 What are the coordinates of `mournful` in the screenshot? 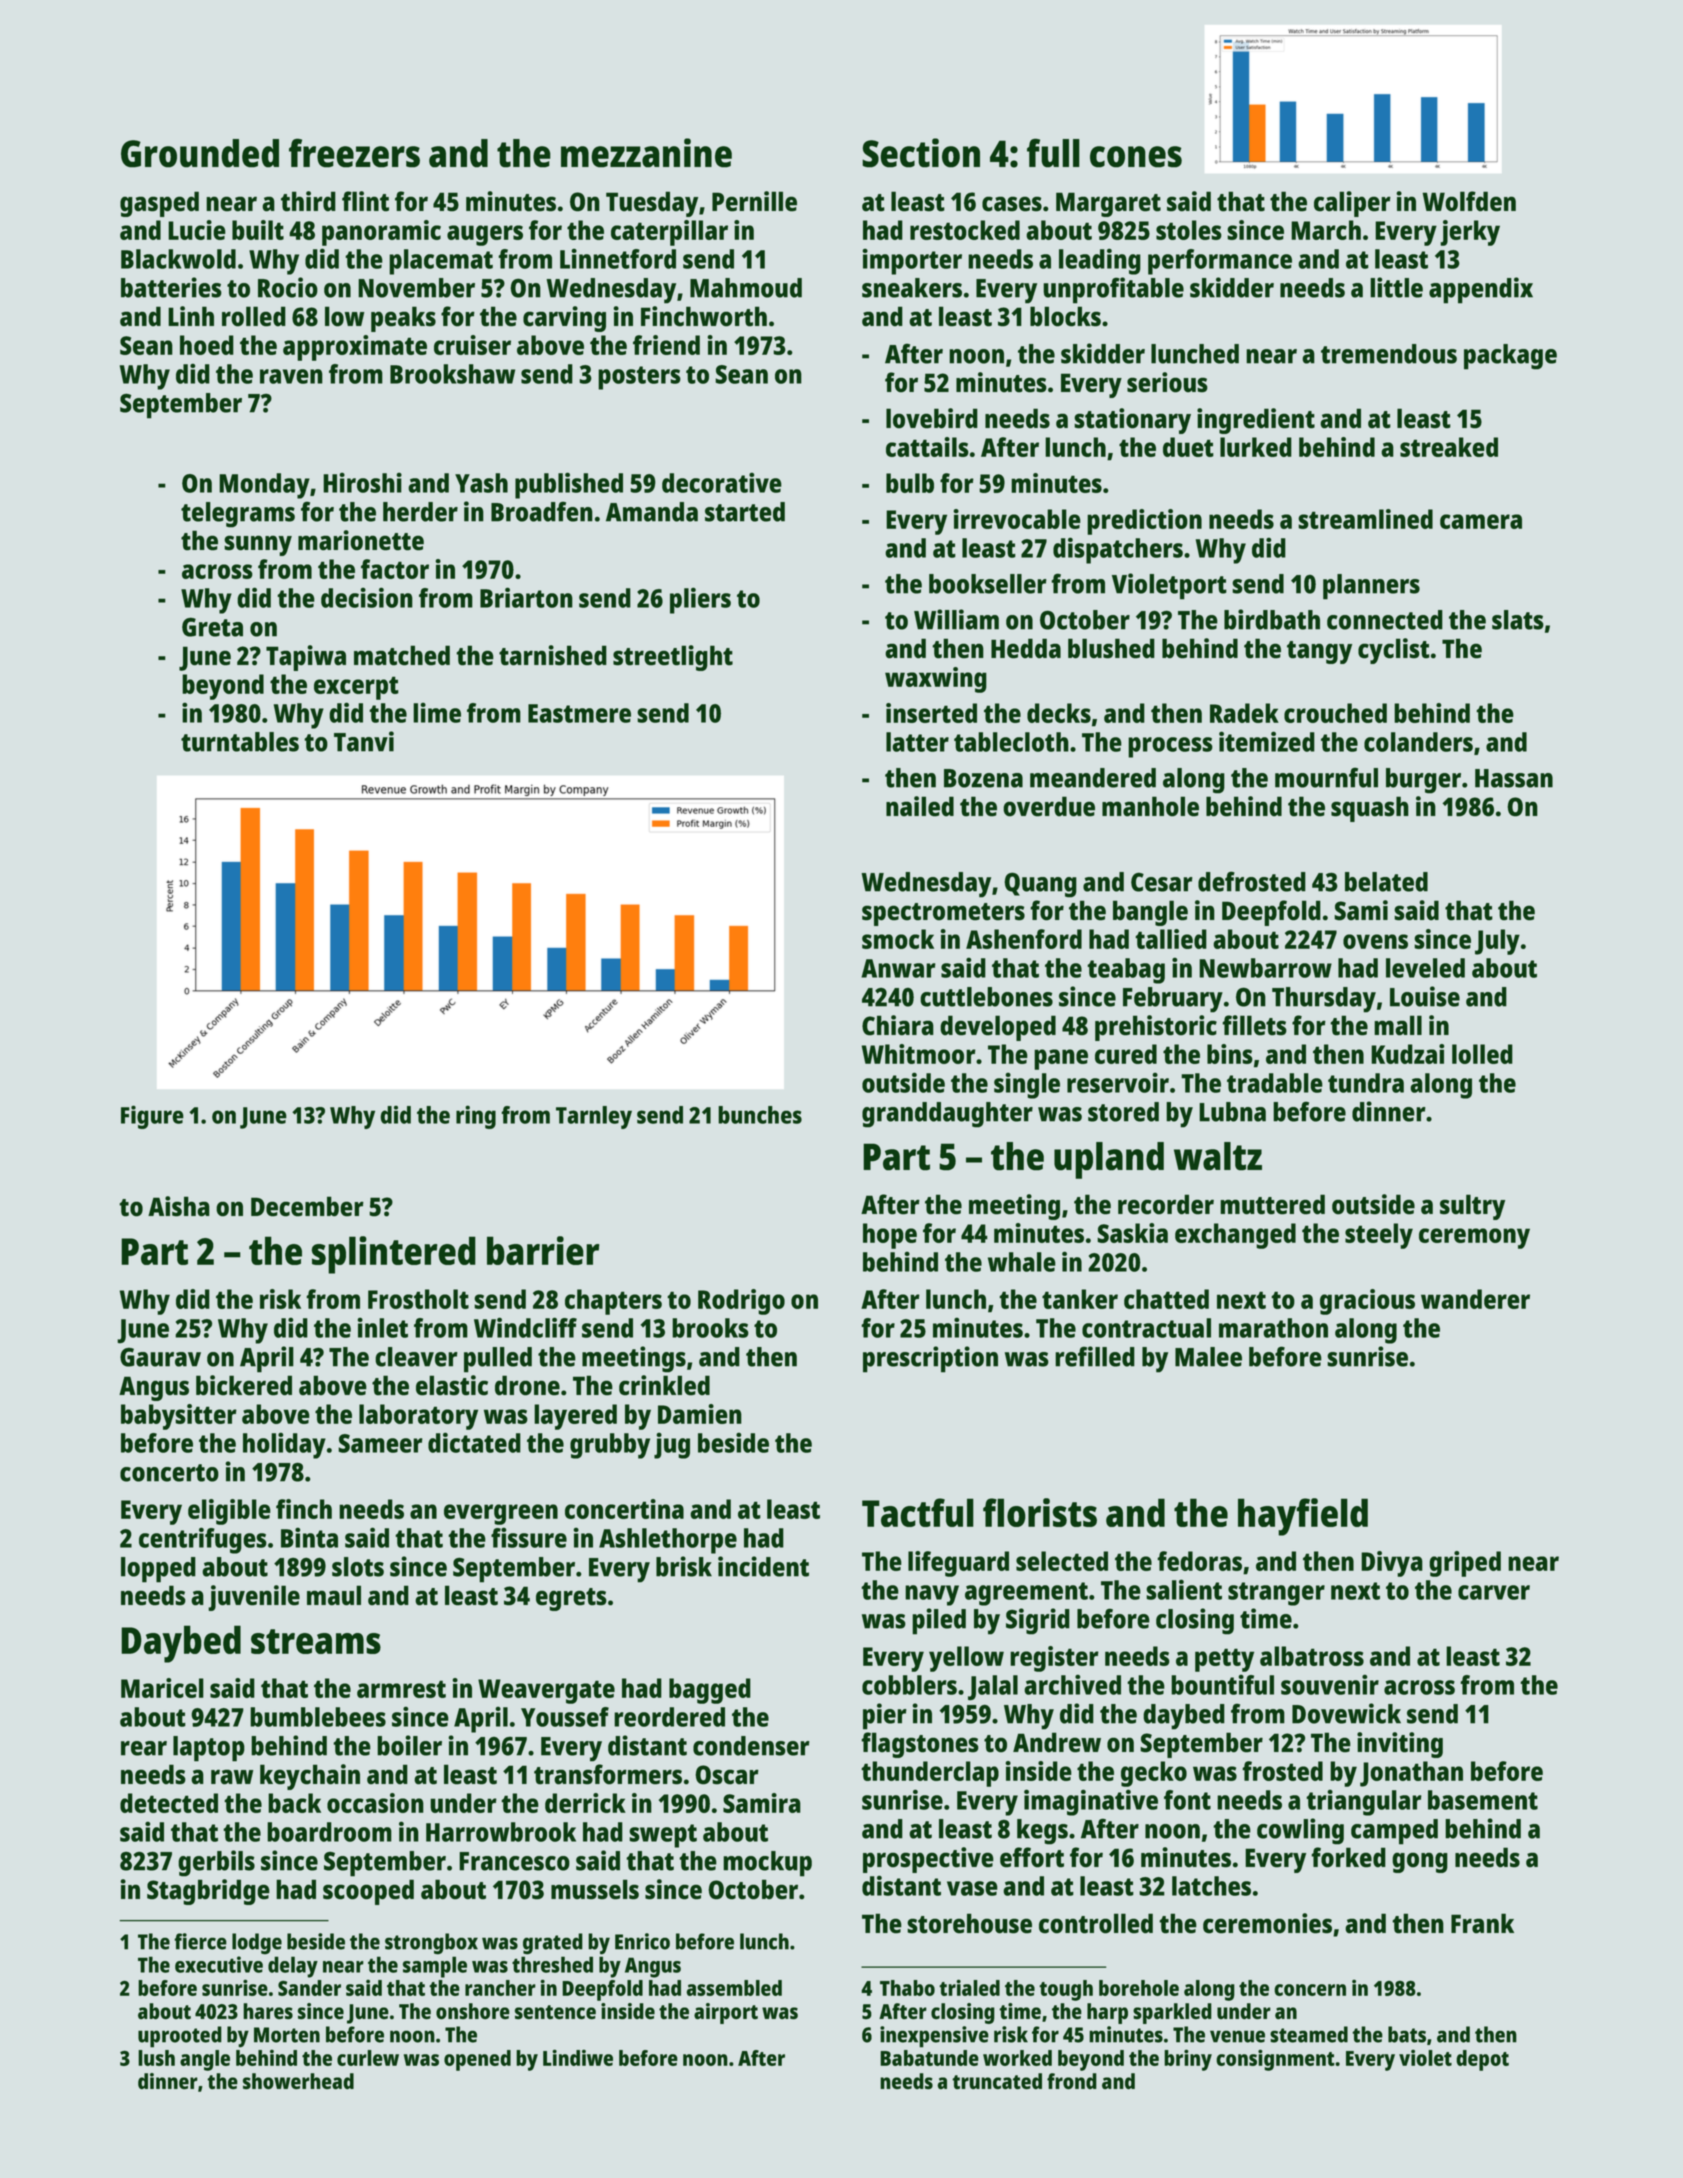 It's located at (1326, 777).
